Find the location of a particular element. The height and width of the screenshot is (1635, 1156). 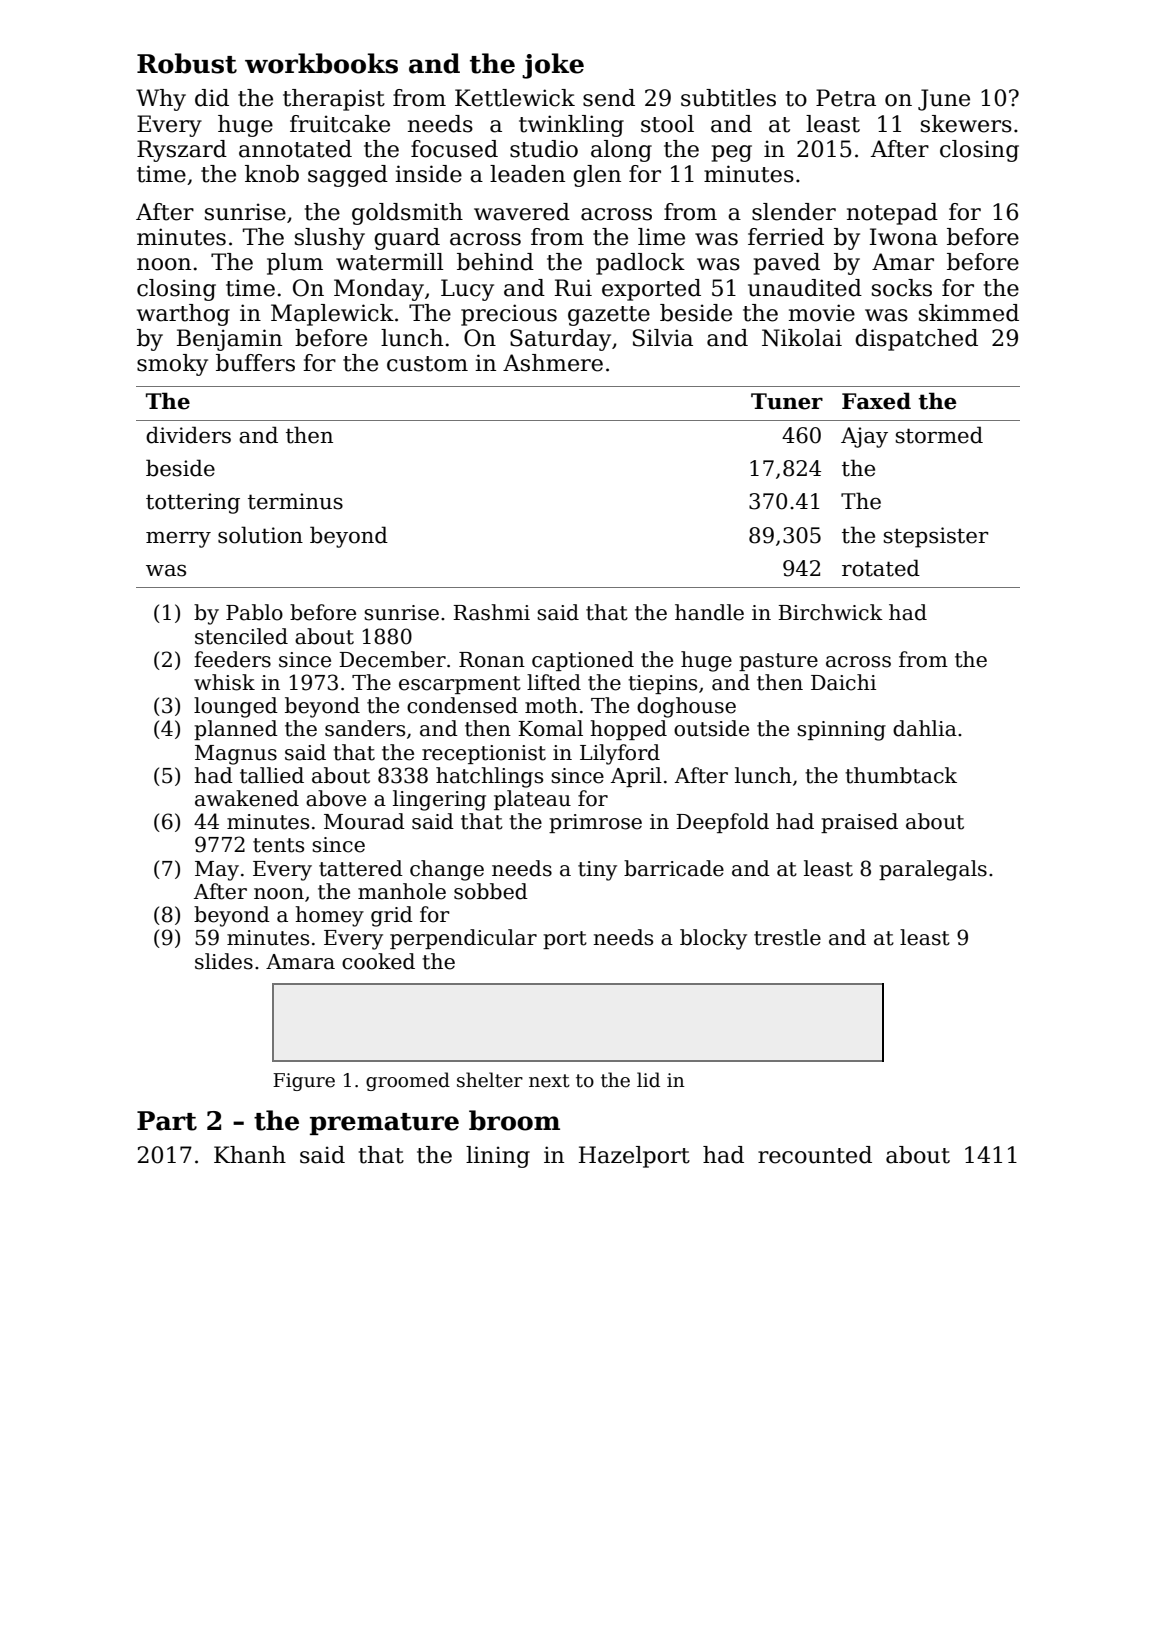

lining is located at coordinates (498, 1157).
